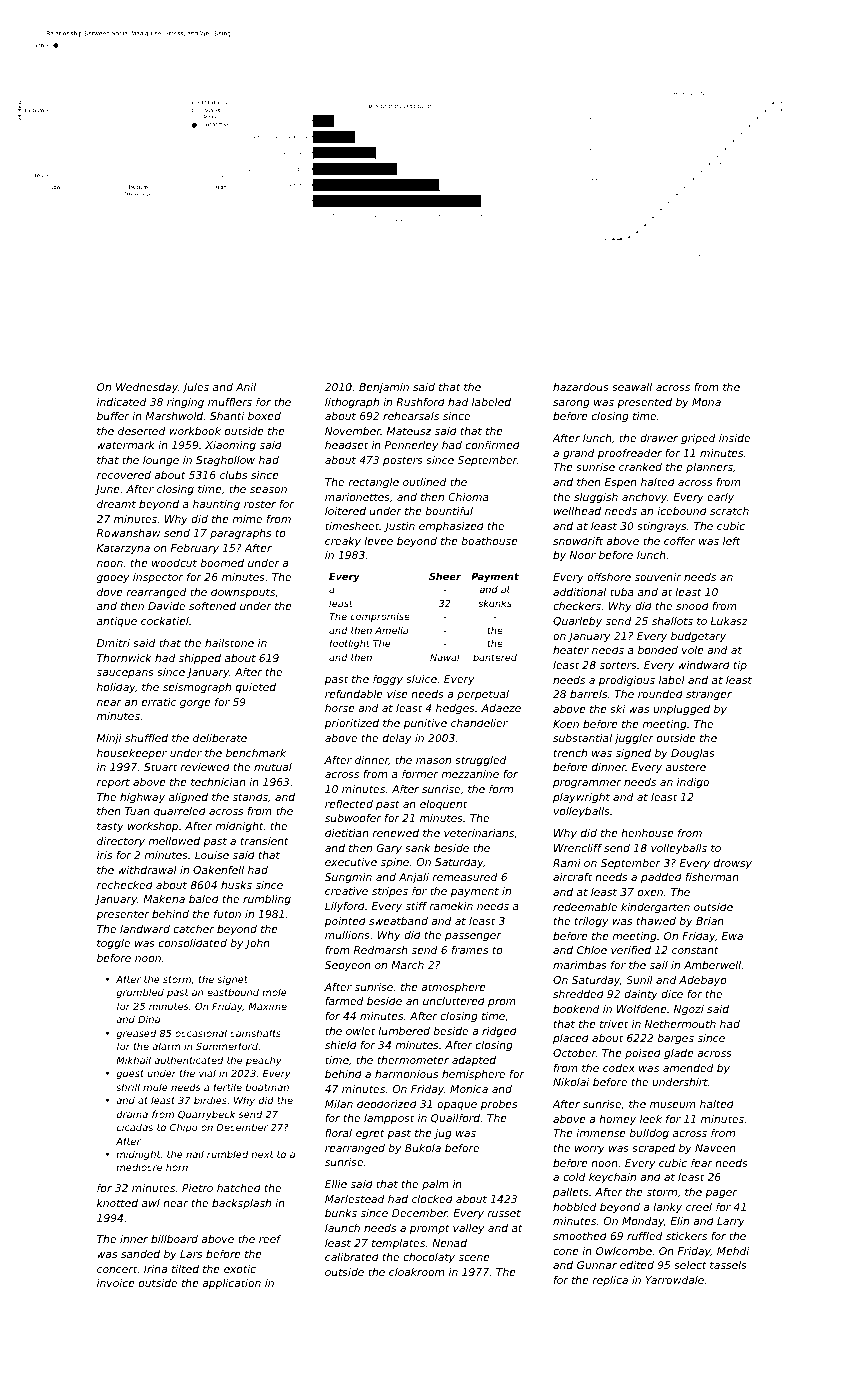 The width and height of the screenshot is (849, 1400). I want to click on fear, so click(702, 1163).
